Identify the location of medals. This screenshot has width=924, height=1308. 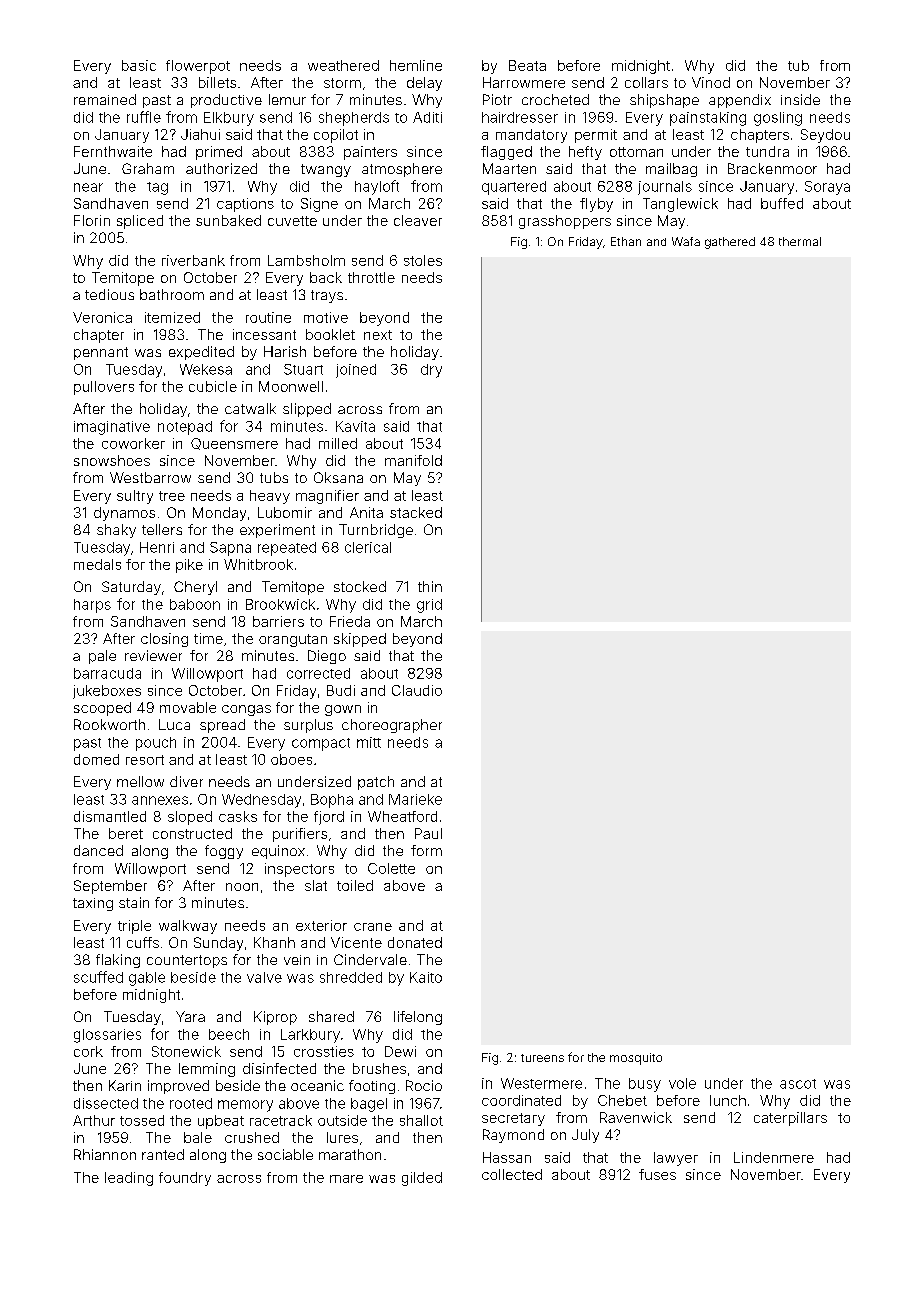
(97, 564).
